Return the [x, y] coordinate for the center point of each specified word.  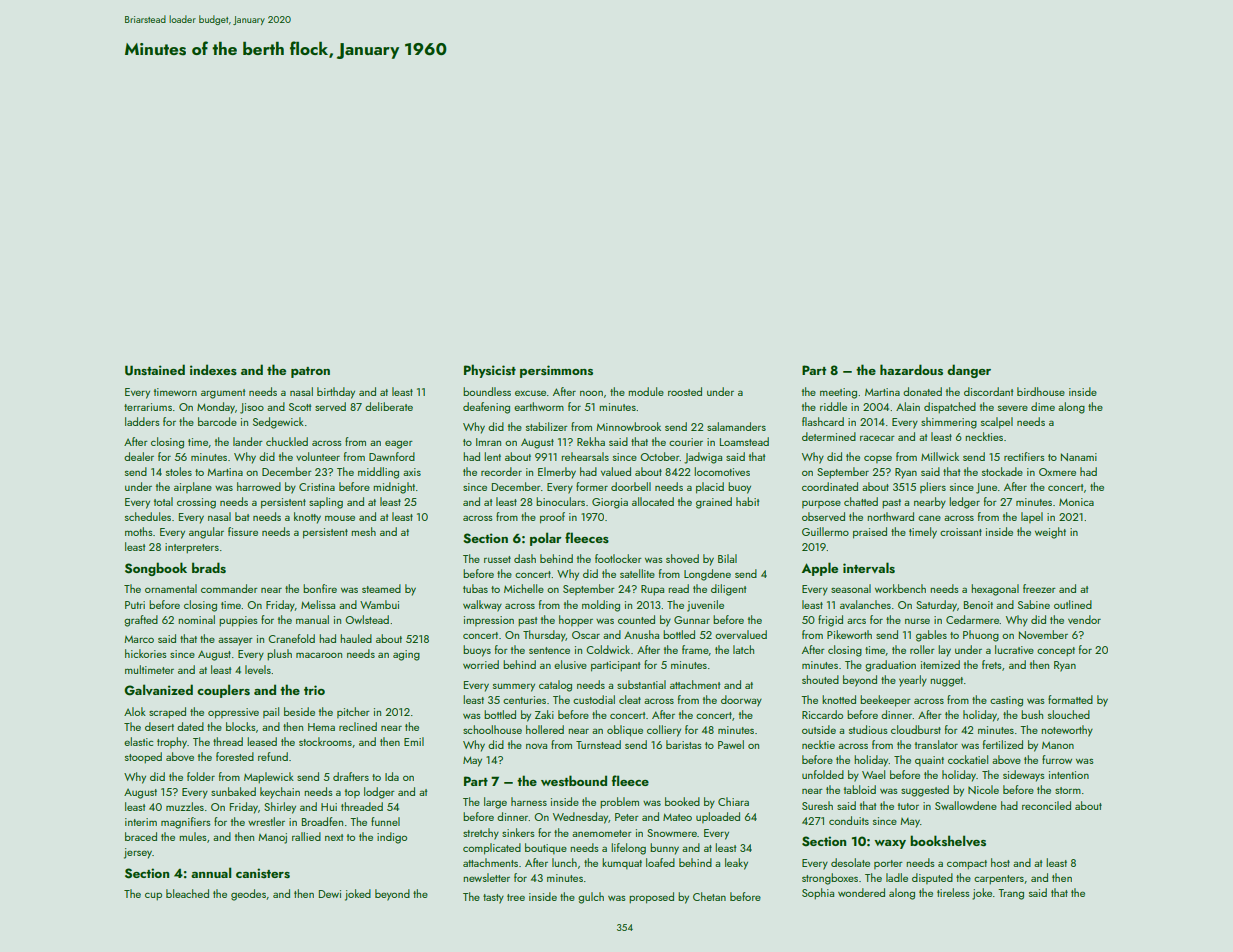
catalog [555, 686]
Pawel [731, 744]
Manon [1058, 745]
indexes [213, 369]
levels [258, 669]
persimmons [556, 371]
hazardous [911, 369]
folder [201, 776]
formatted [1070, 699]
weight [1050, 533]
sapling [326, 503]
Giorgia [610, 503]
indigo [392, 838]
